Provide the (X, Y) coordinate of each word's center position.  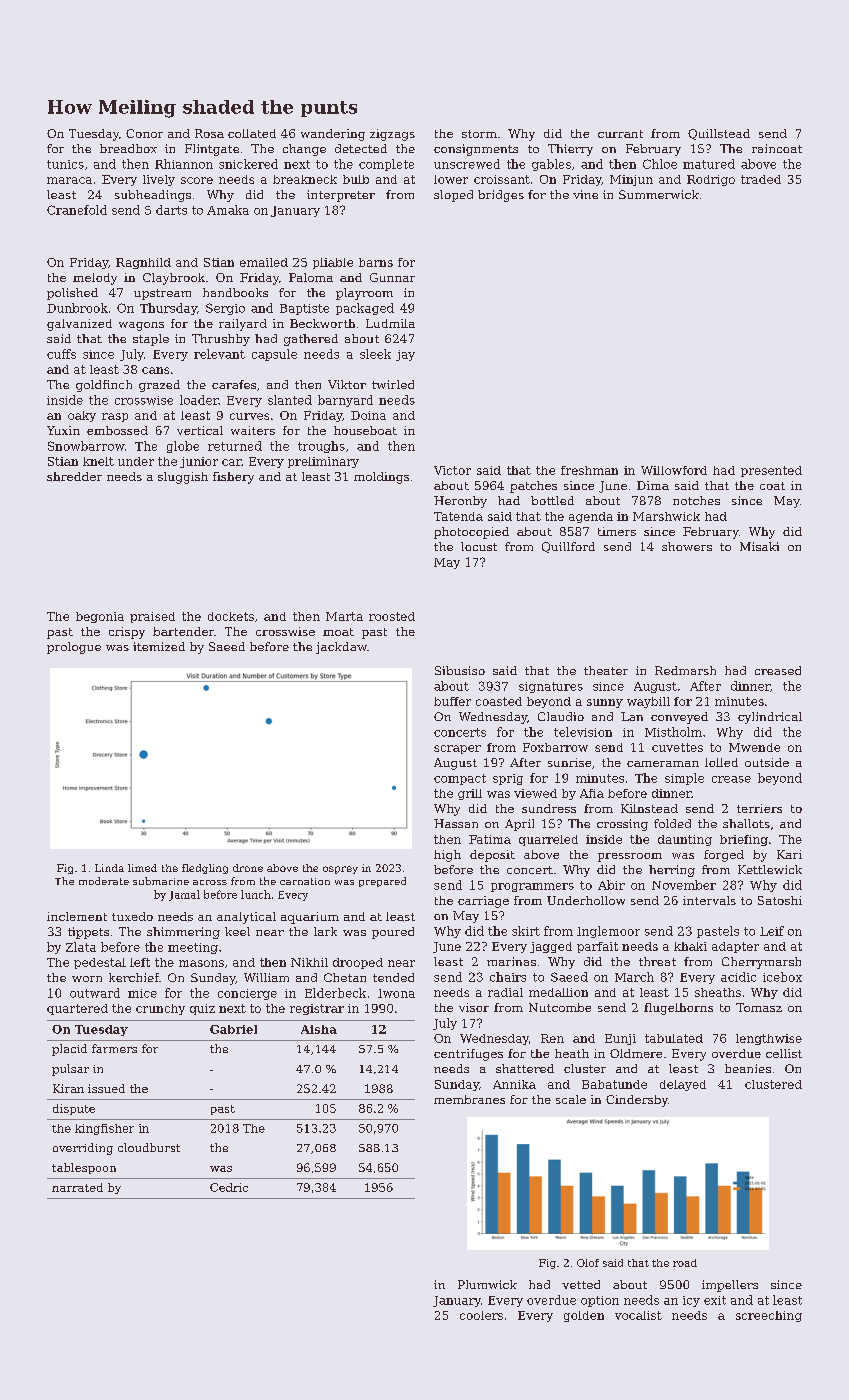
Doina (368, 415)
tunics (65, 164)
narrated (77, 1187)
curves (249, 416)
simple (684, 779)
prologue (74, 648)
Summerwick (659, 194)
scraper (457, 749)
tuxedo (132, 916)
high (447, 856)
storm (479, 134)
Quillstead (719, 134)
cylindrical (770, 718)
